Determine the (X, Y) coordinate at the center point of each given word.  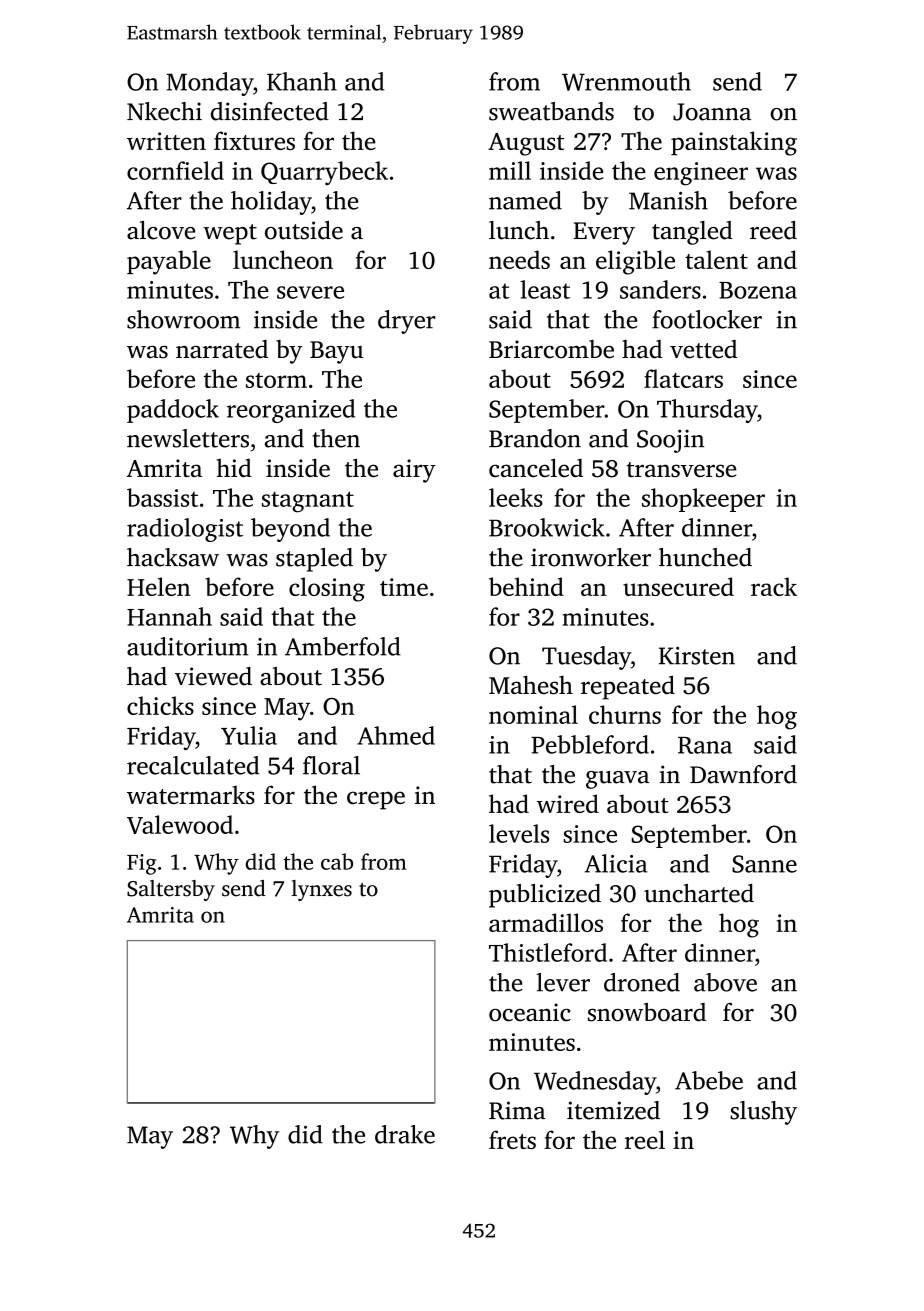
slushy (763, 1113)
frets (512, 1139)
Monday (210, 84)
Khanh (302, 81)
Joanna (712, 112)
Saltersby (171, 890)
